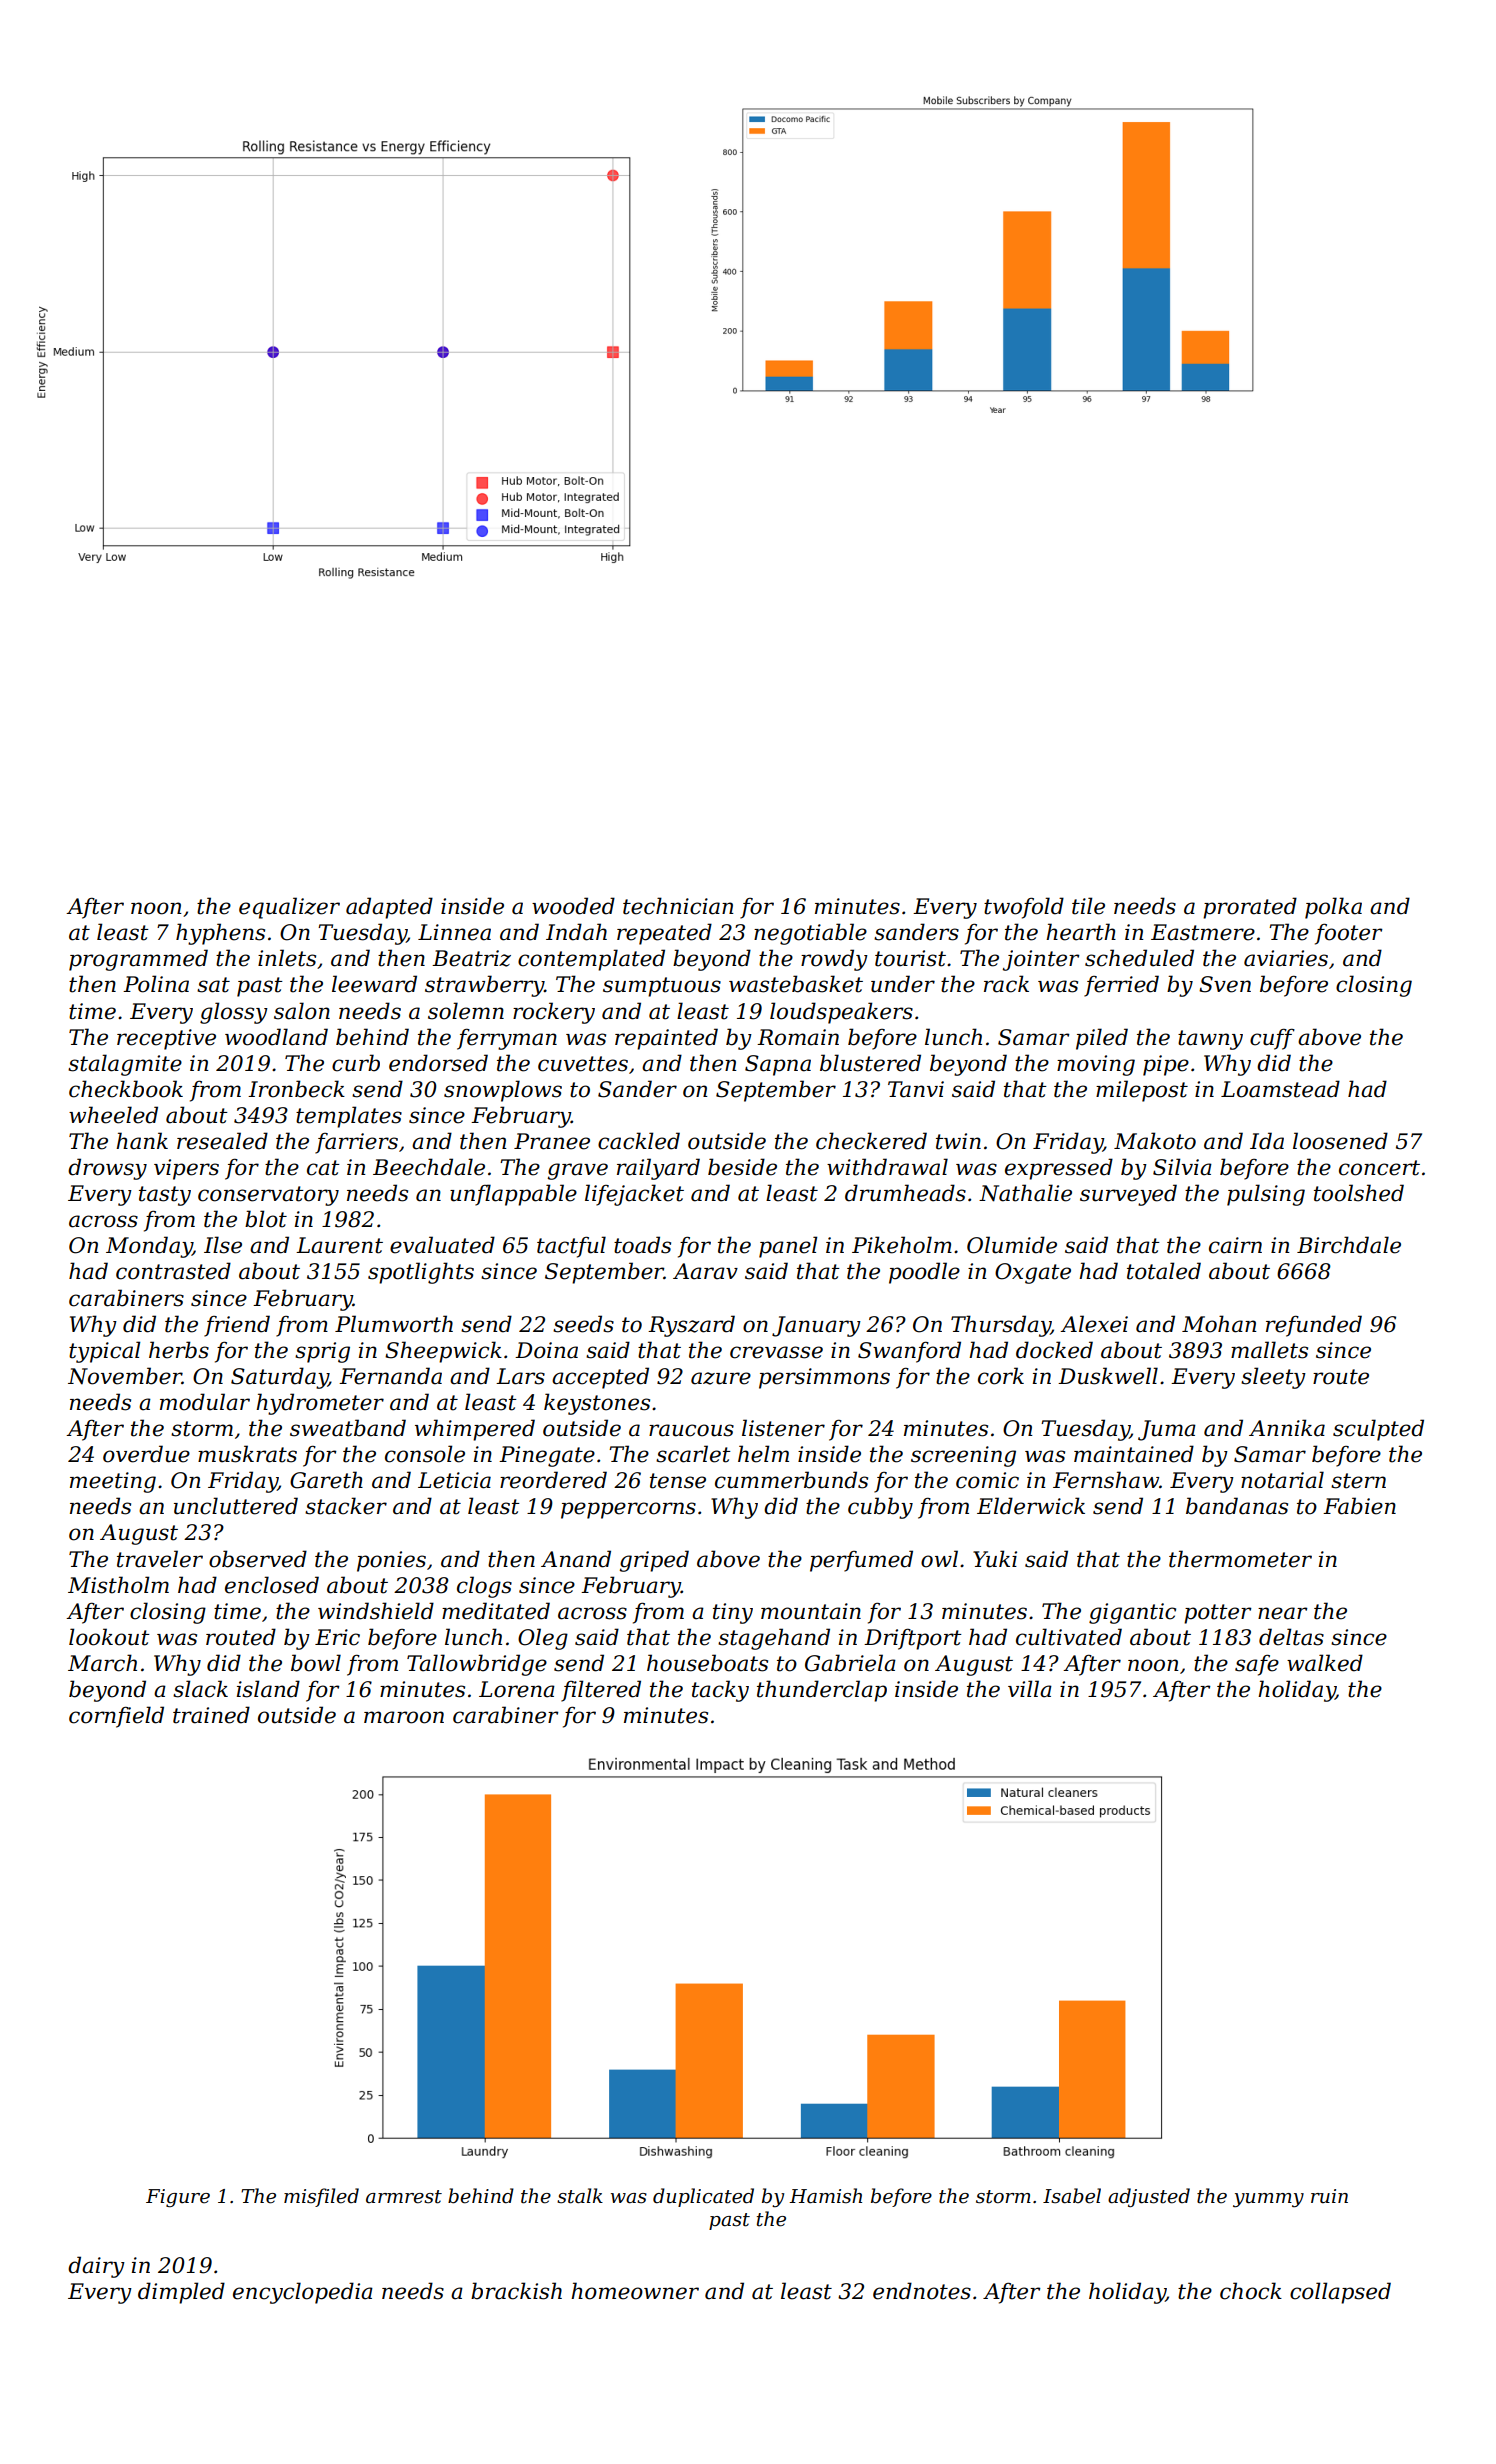 The width and height of the screenshot is (1496, 2464). I want to click on trained, so click(211, 1715).
